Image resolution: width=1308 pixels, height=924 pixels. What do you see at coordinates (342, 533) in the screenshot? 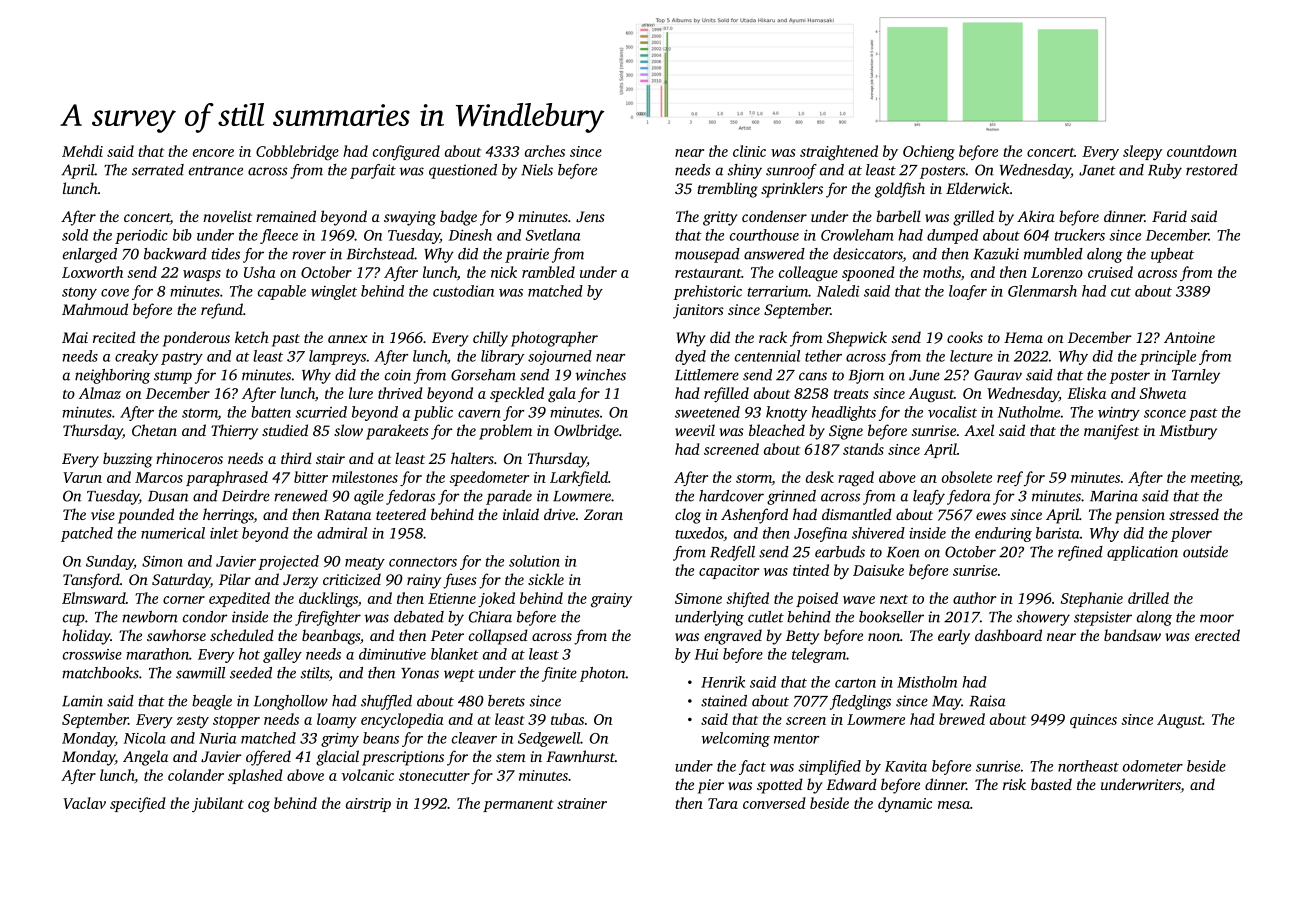
I see `admiral` at bounding box center [342, 533].
